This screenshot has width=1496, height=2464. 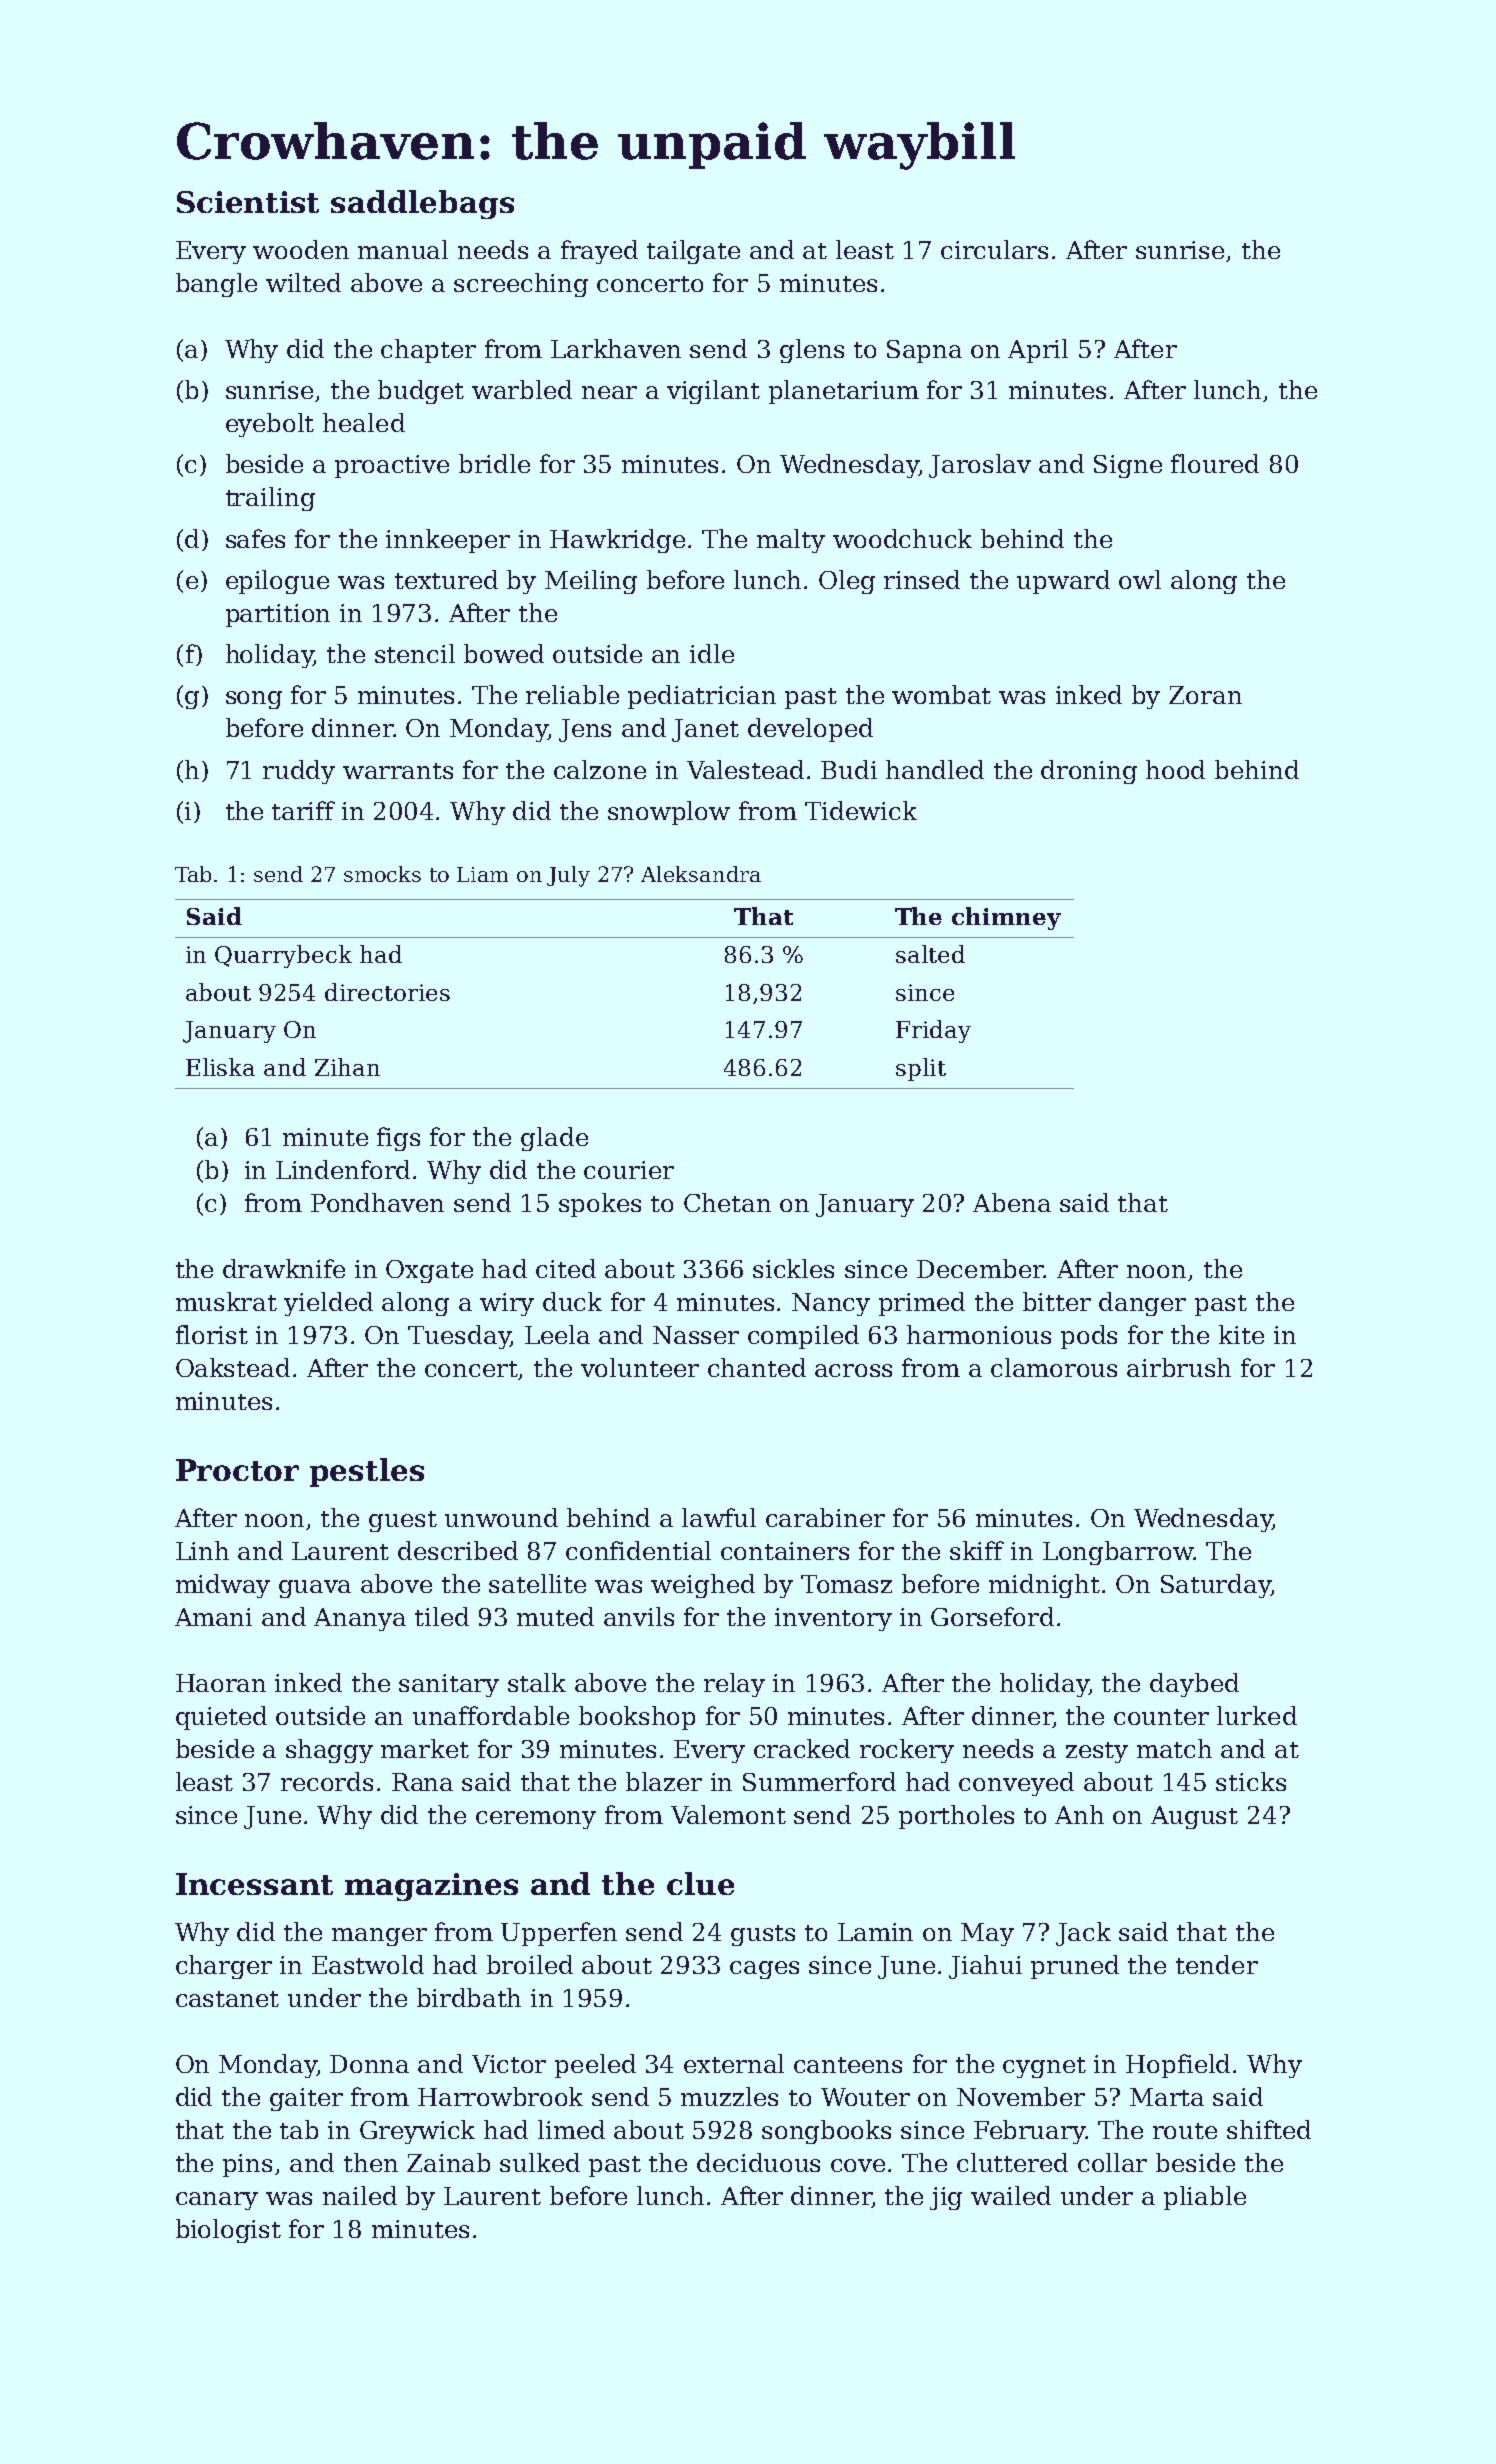 What do you see at coordinates (303, 810) in the screenshot?
I see `tariff` at bounding box center [303, 810].
